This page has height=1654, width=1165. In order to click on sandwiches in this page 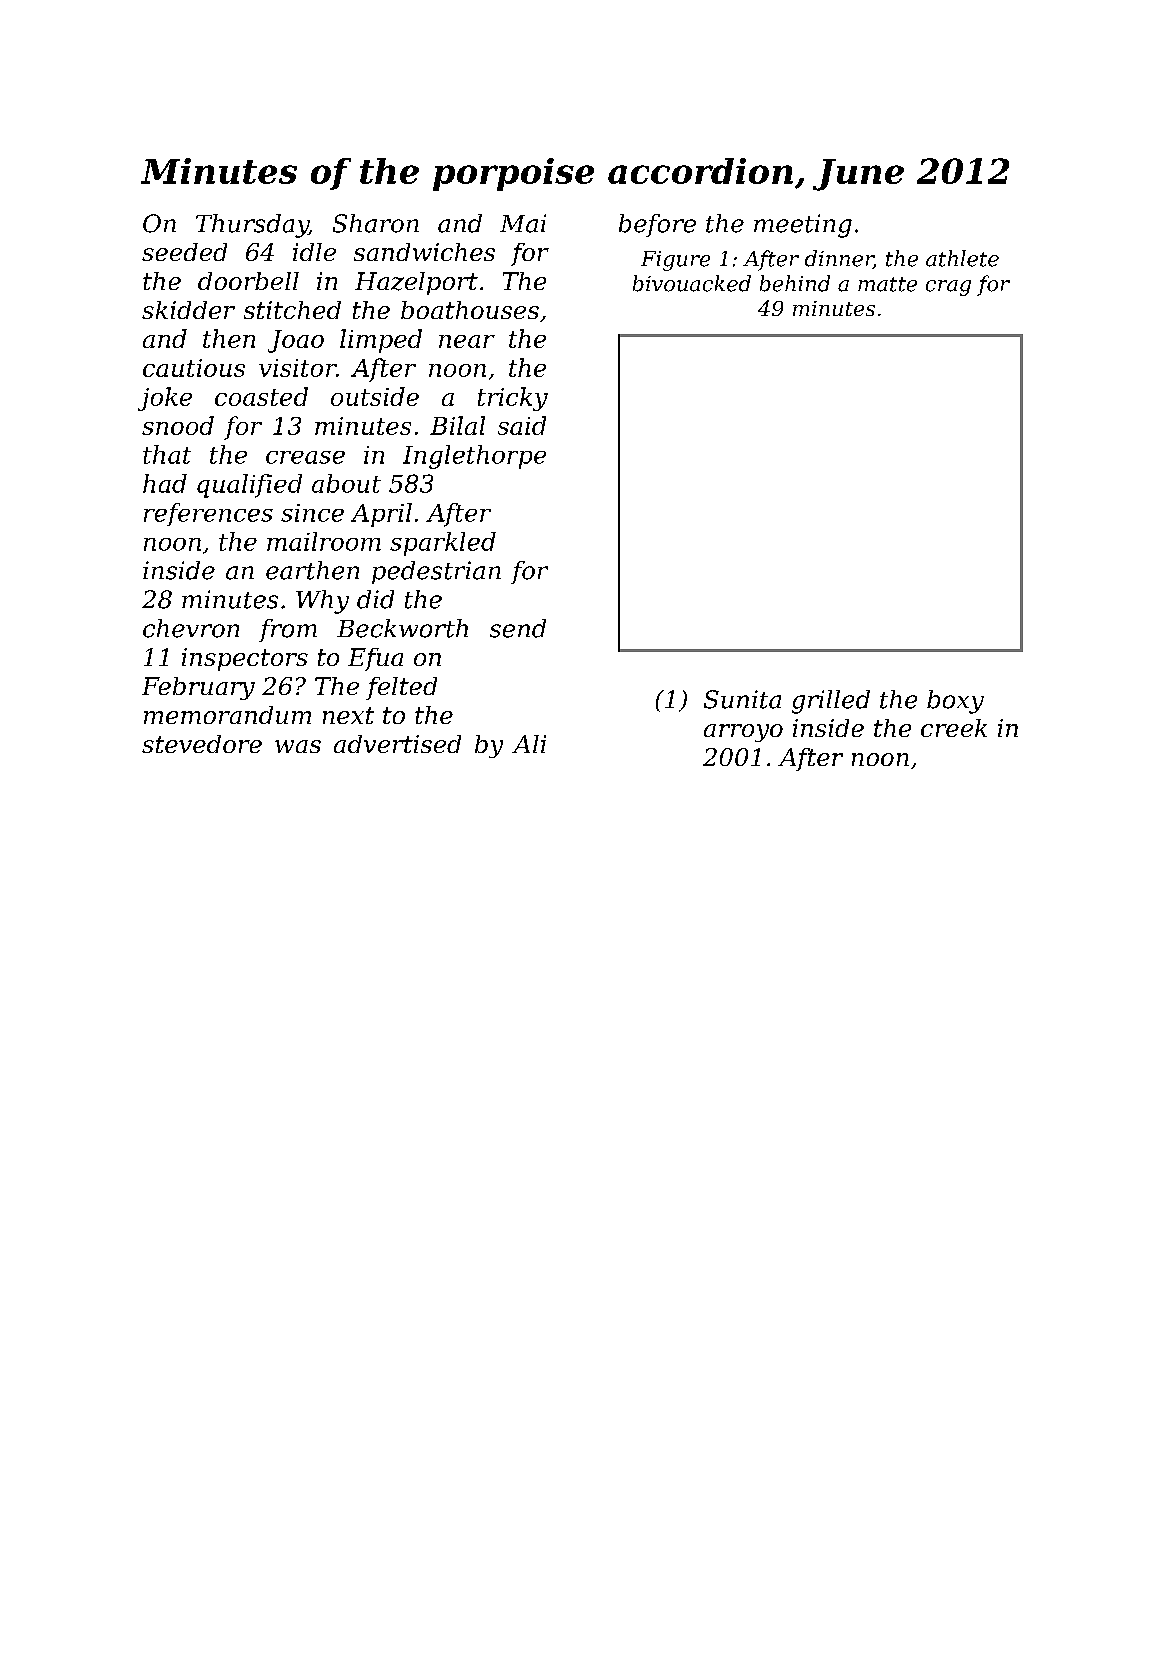, I will do `click(424, 252)`.
